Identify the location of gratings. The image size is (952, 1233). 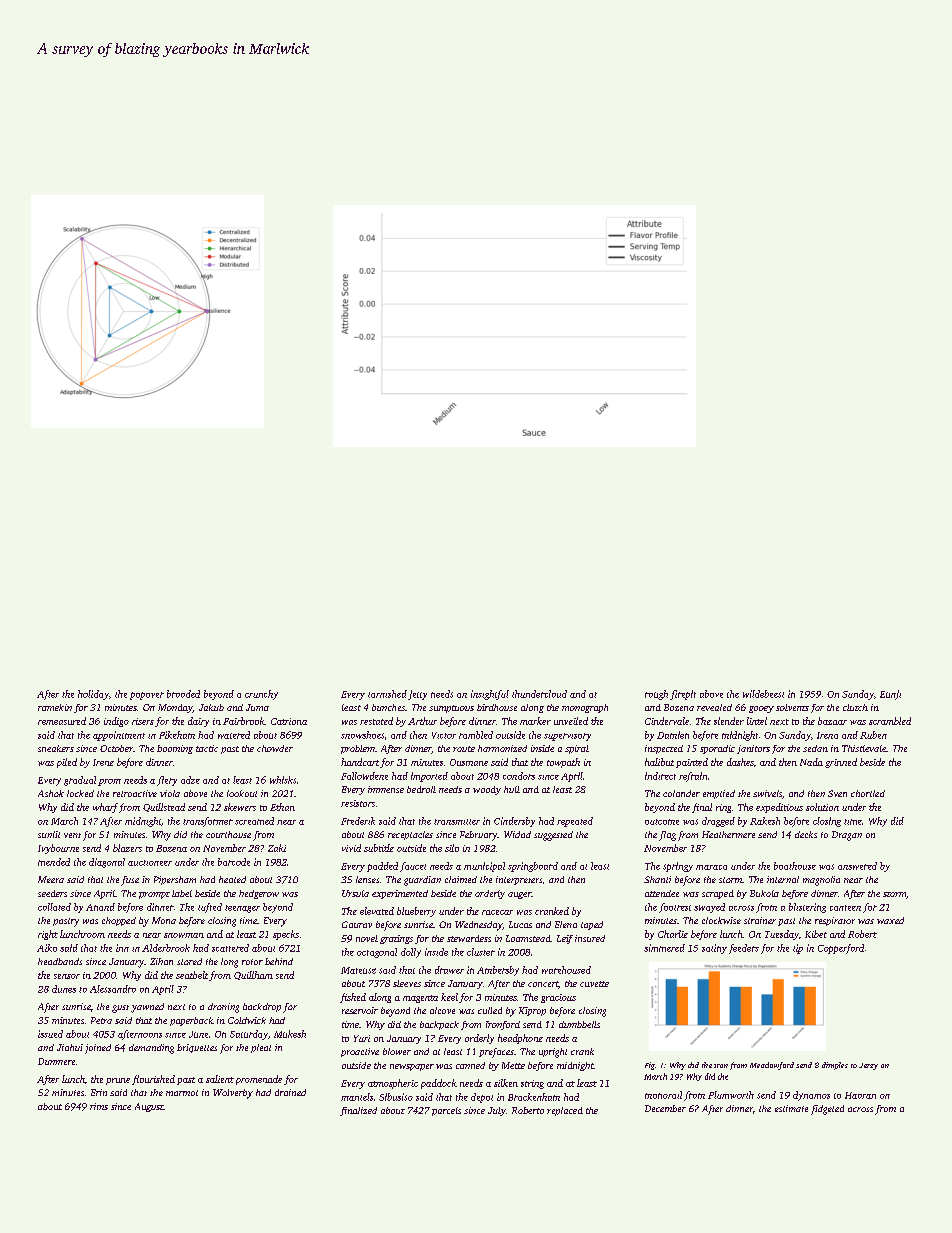
(396, 939).
